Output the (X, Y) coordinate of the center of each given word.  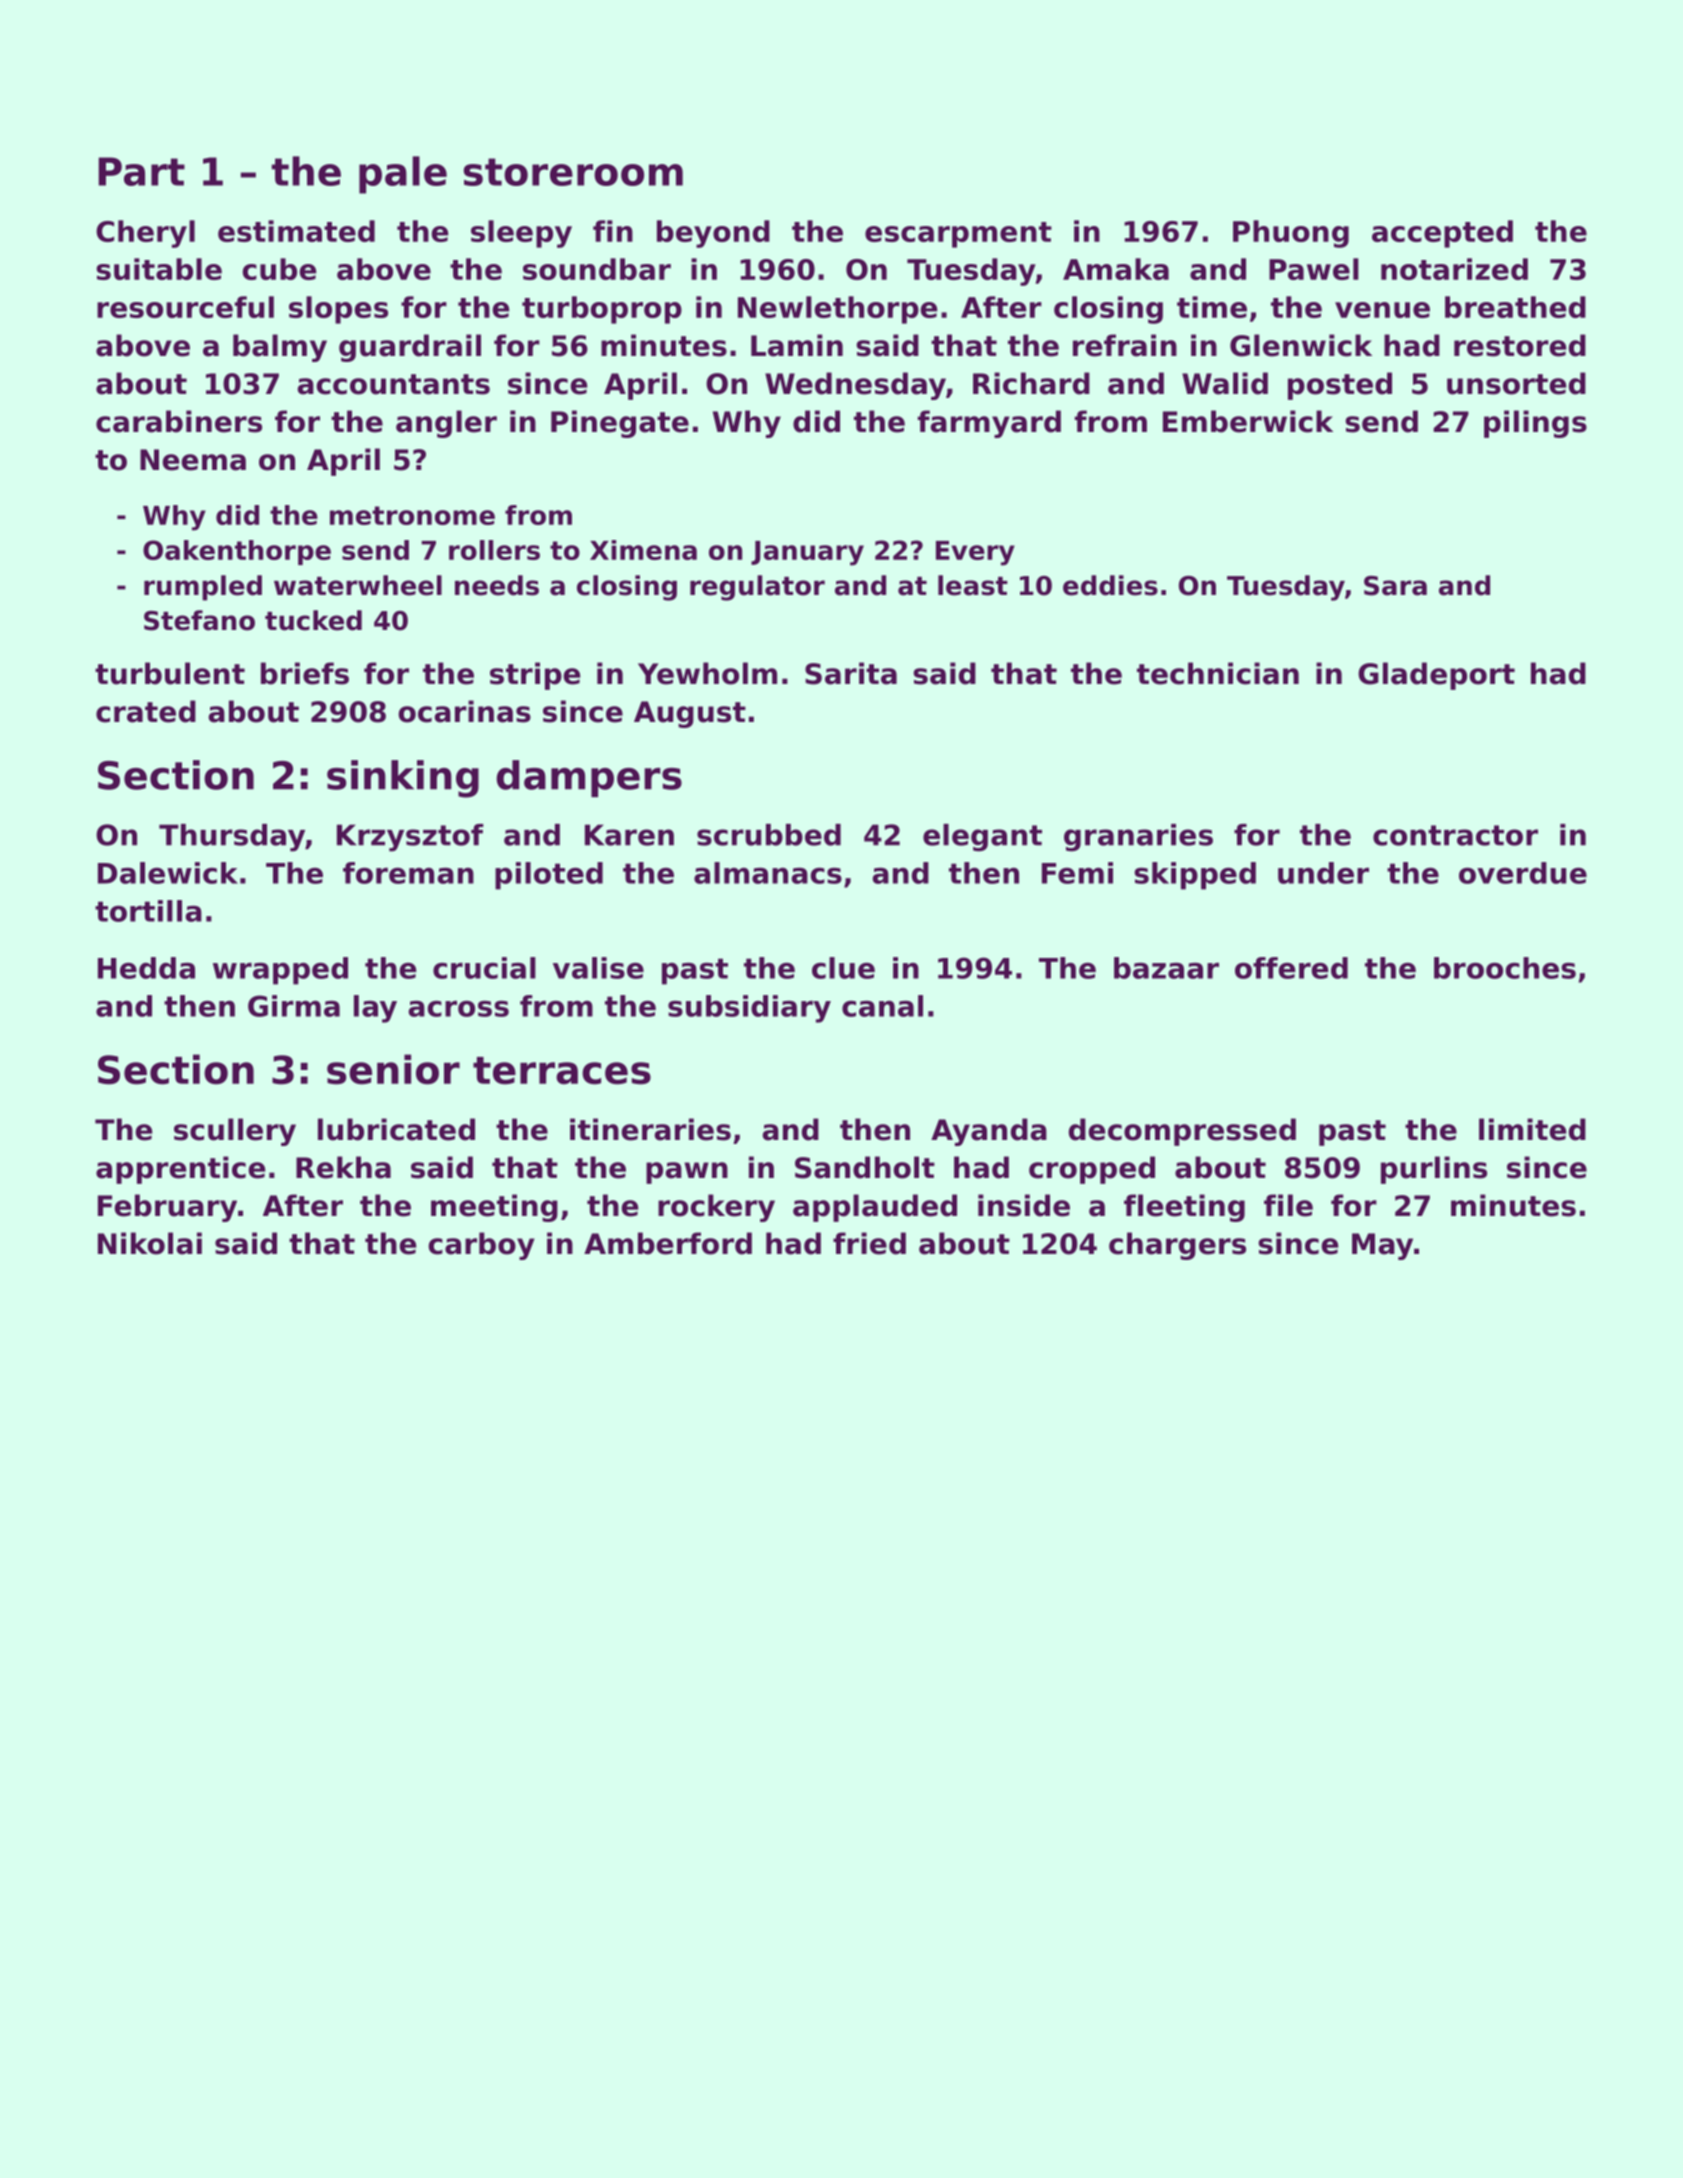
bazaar (1166, 968)
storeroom (573, 172)
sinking (403, 779)
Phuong (1291, 234)
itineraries (650, 1129)
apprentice (180, 1170)
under (1323, 873)
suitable (159, 269)
